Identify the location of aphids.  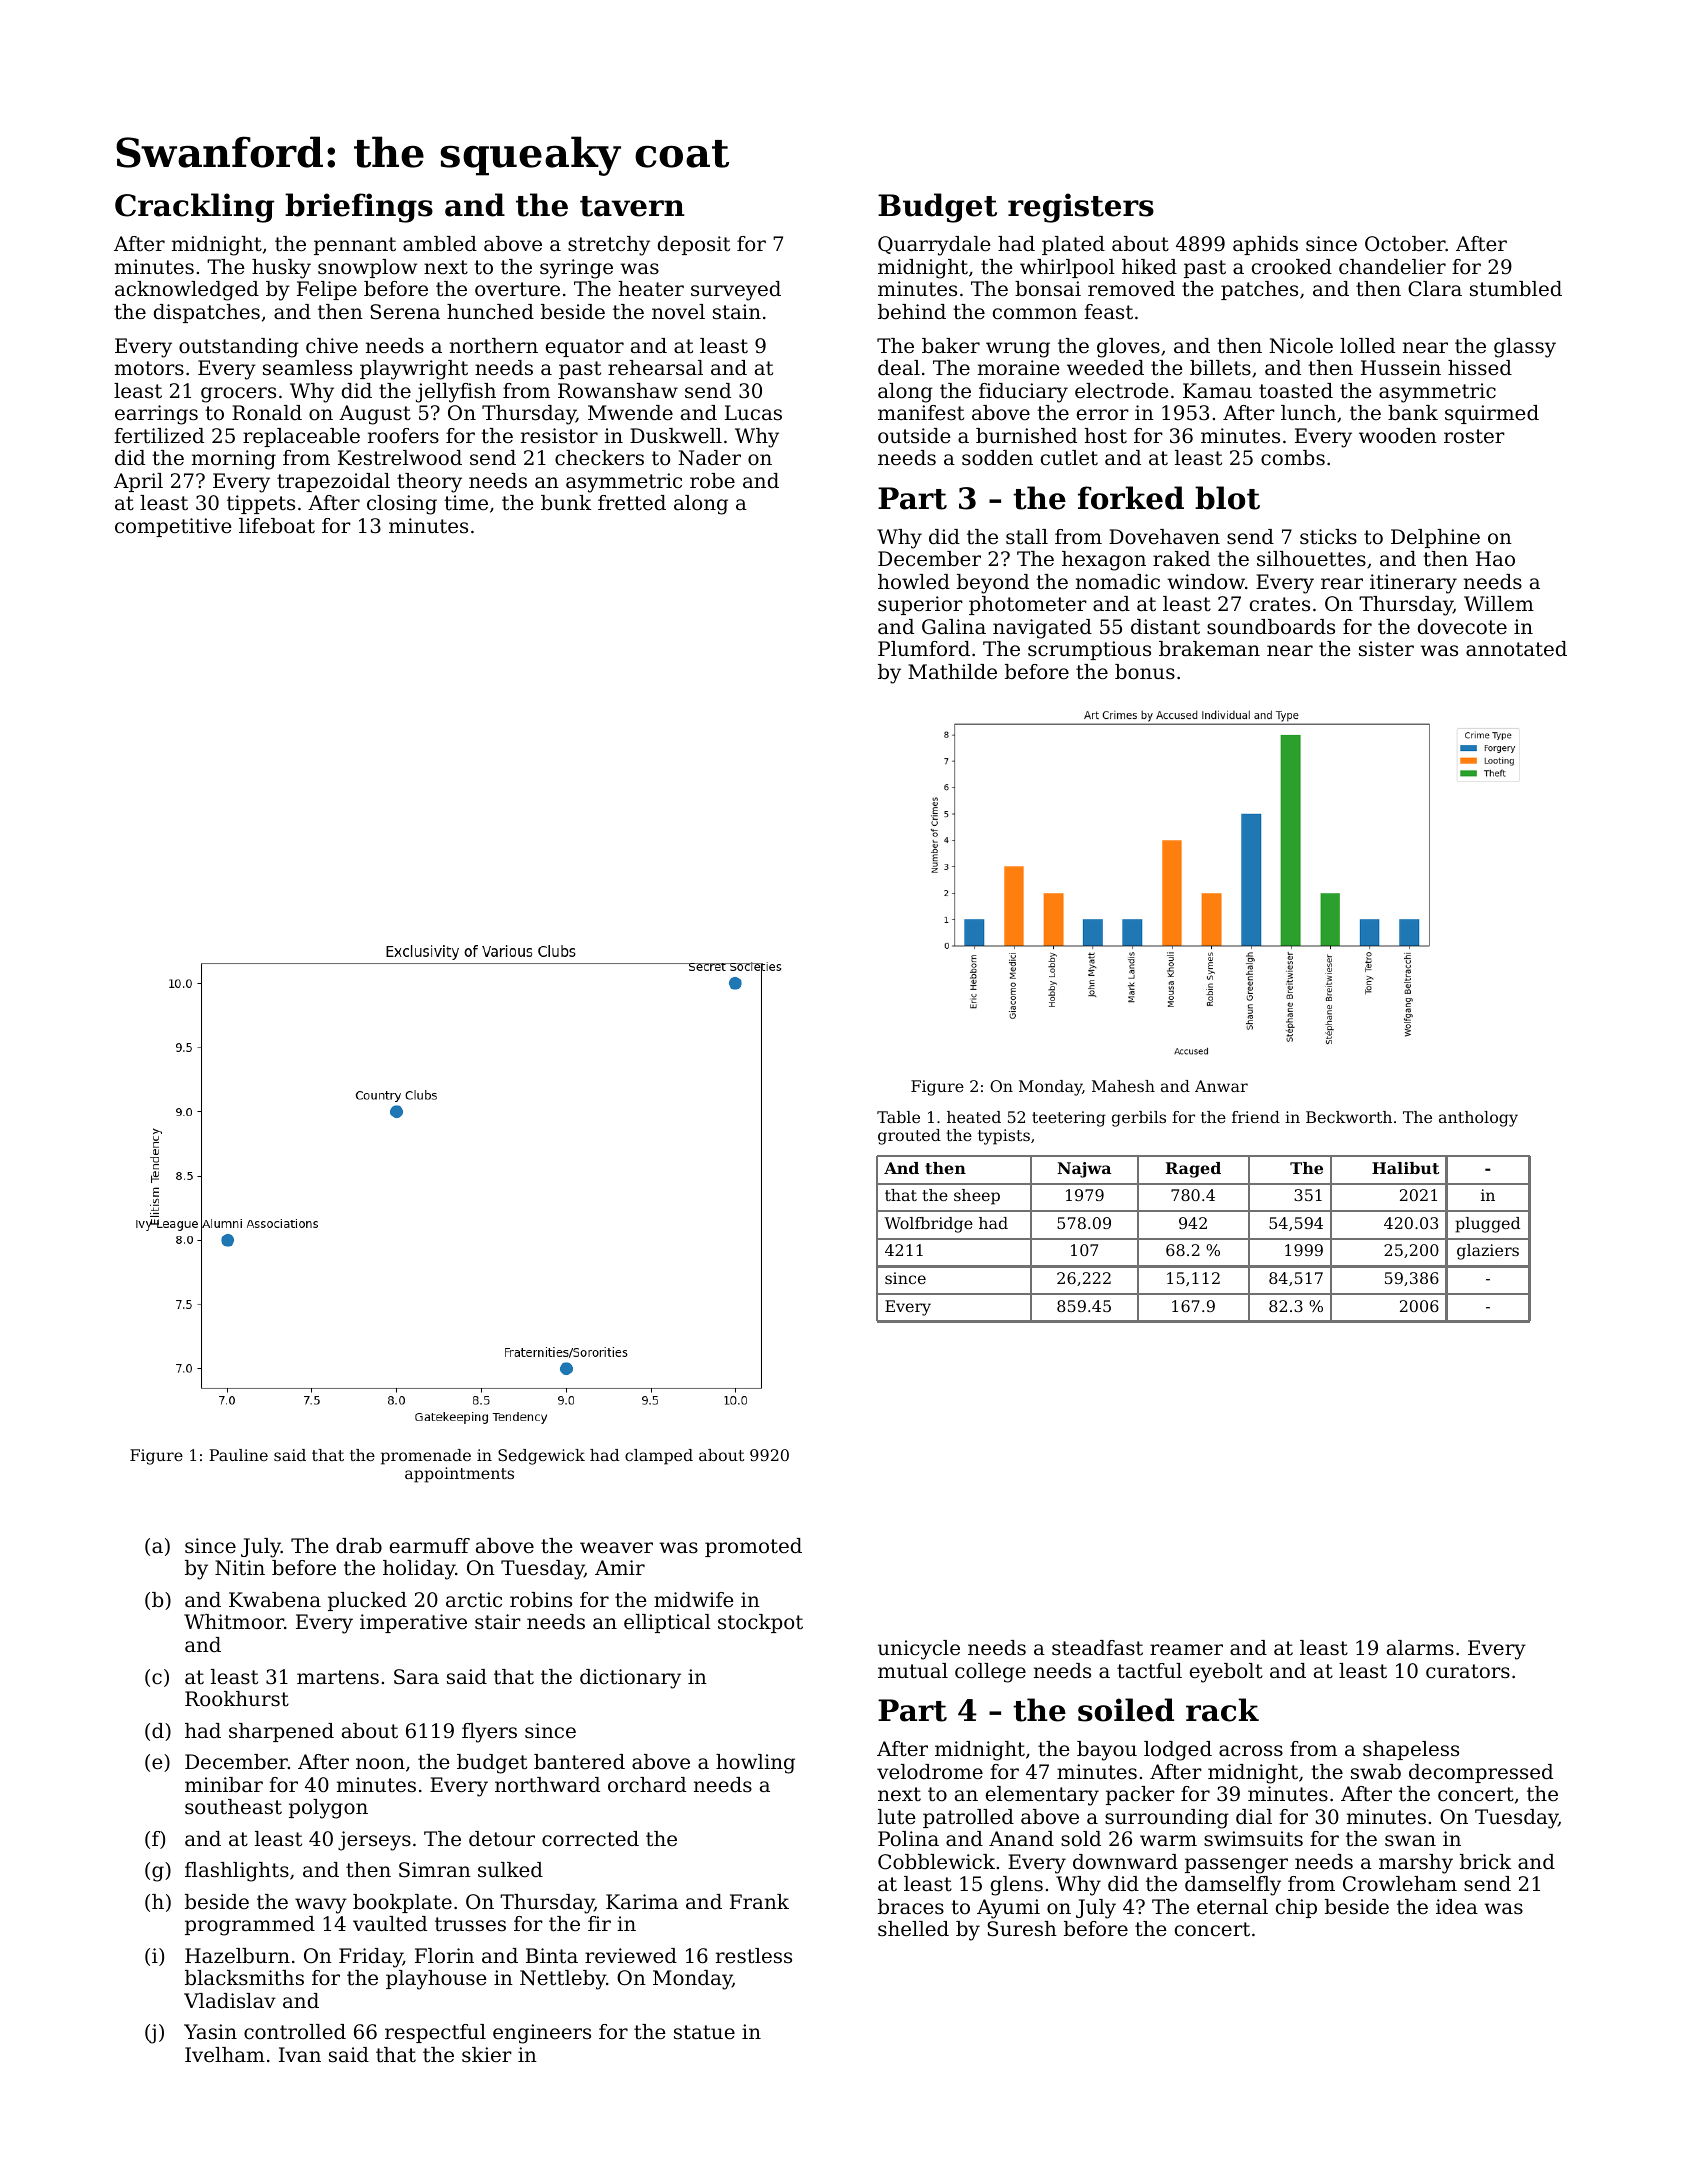
(1265, 245).
